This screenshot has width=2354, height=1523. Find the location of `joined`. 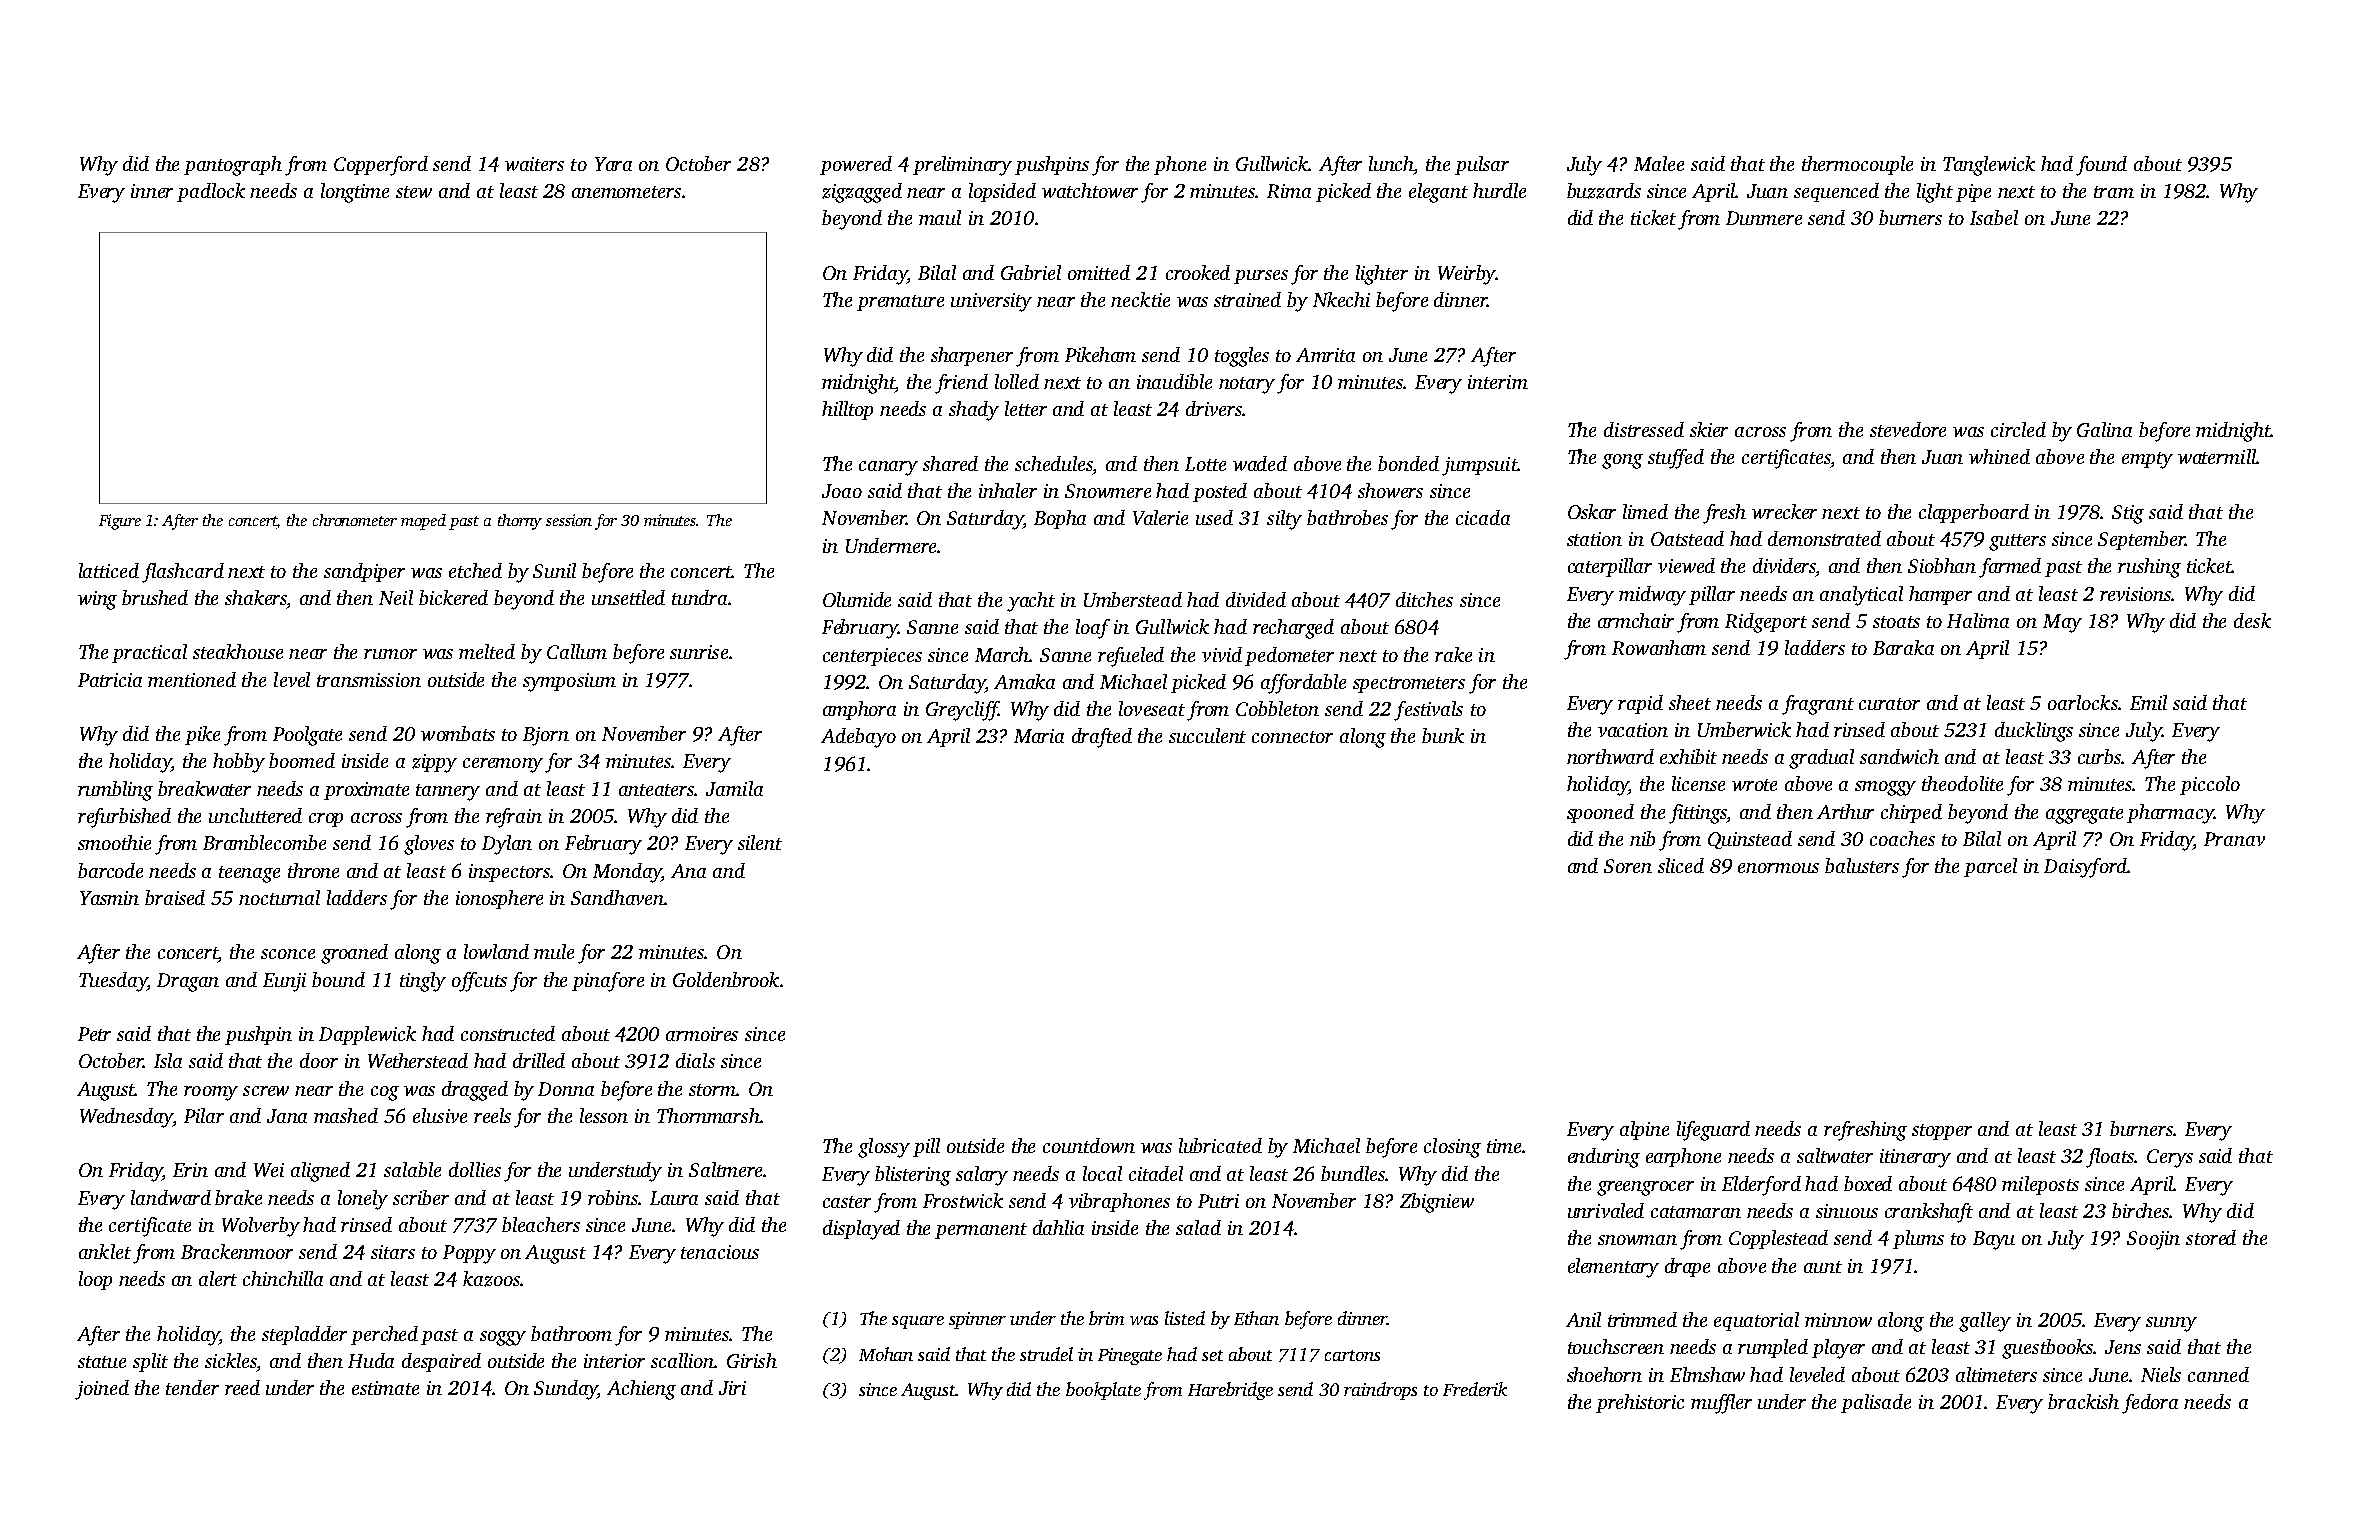

joined is located at coordinates (102, 1390).
